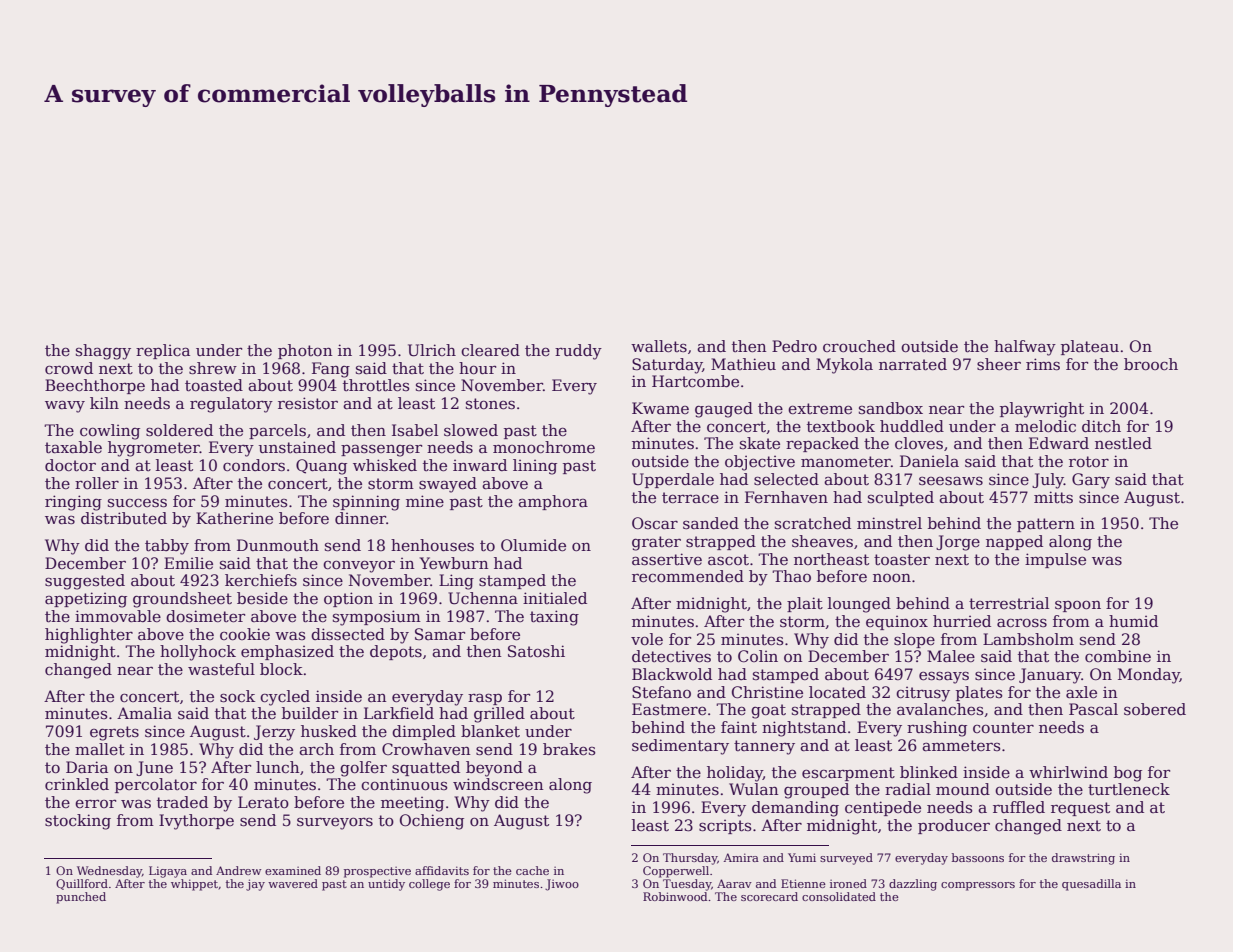 Image resolution: width=1233 pixels, height=952 pixels. I want to click on sedimentary, so click(680, 747).
